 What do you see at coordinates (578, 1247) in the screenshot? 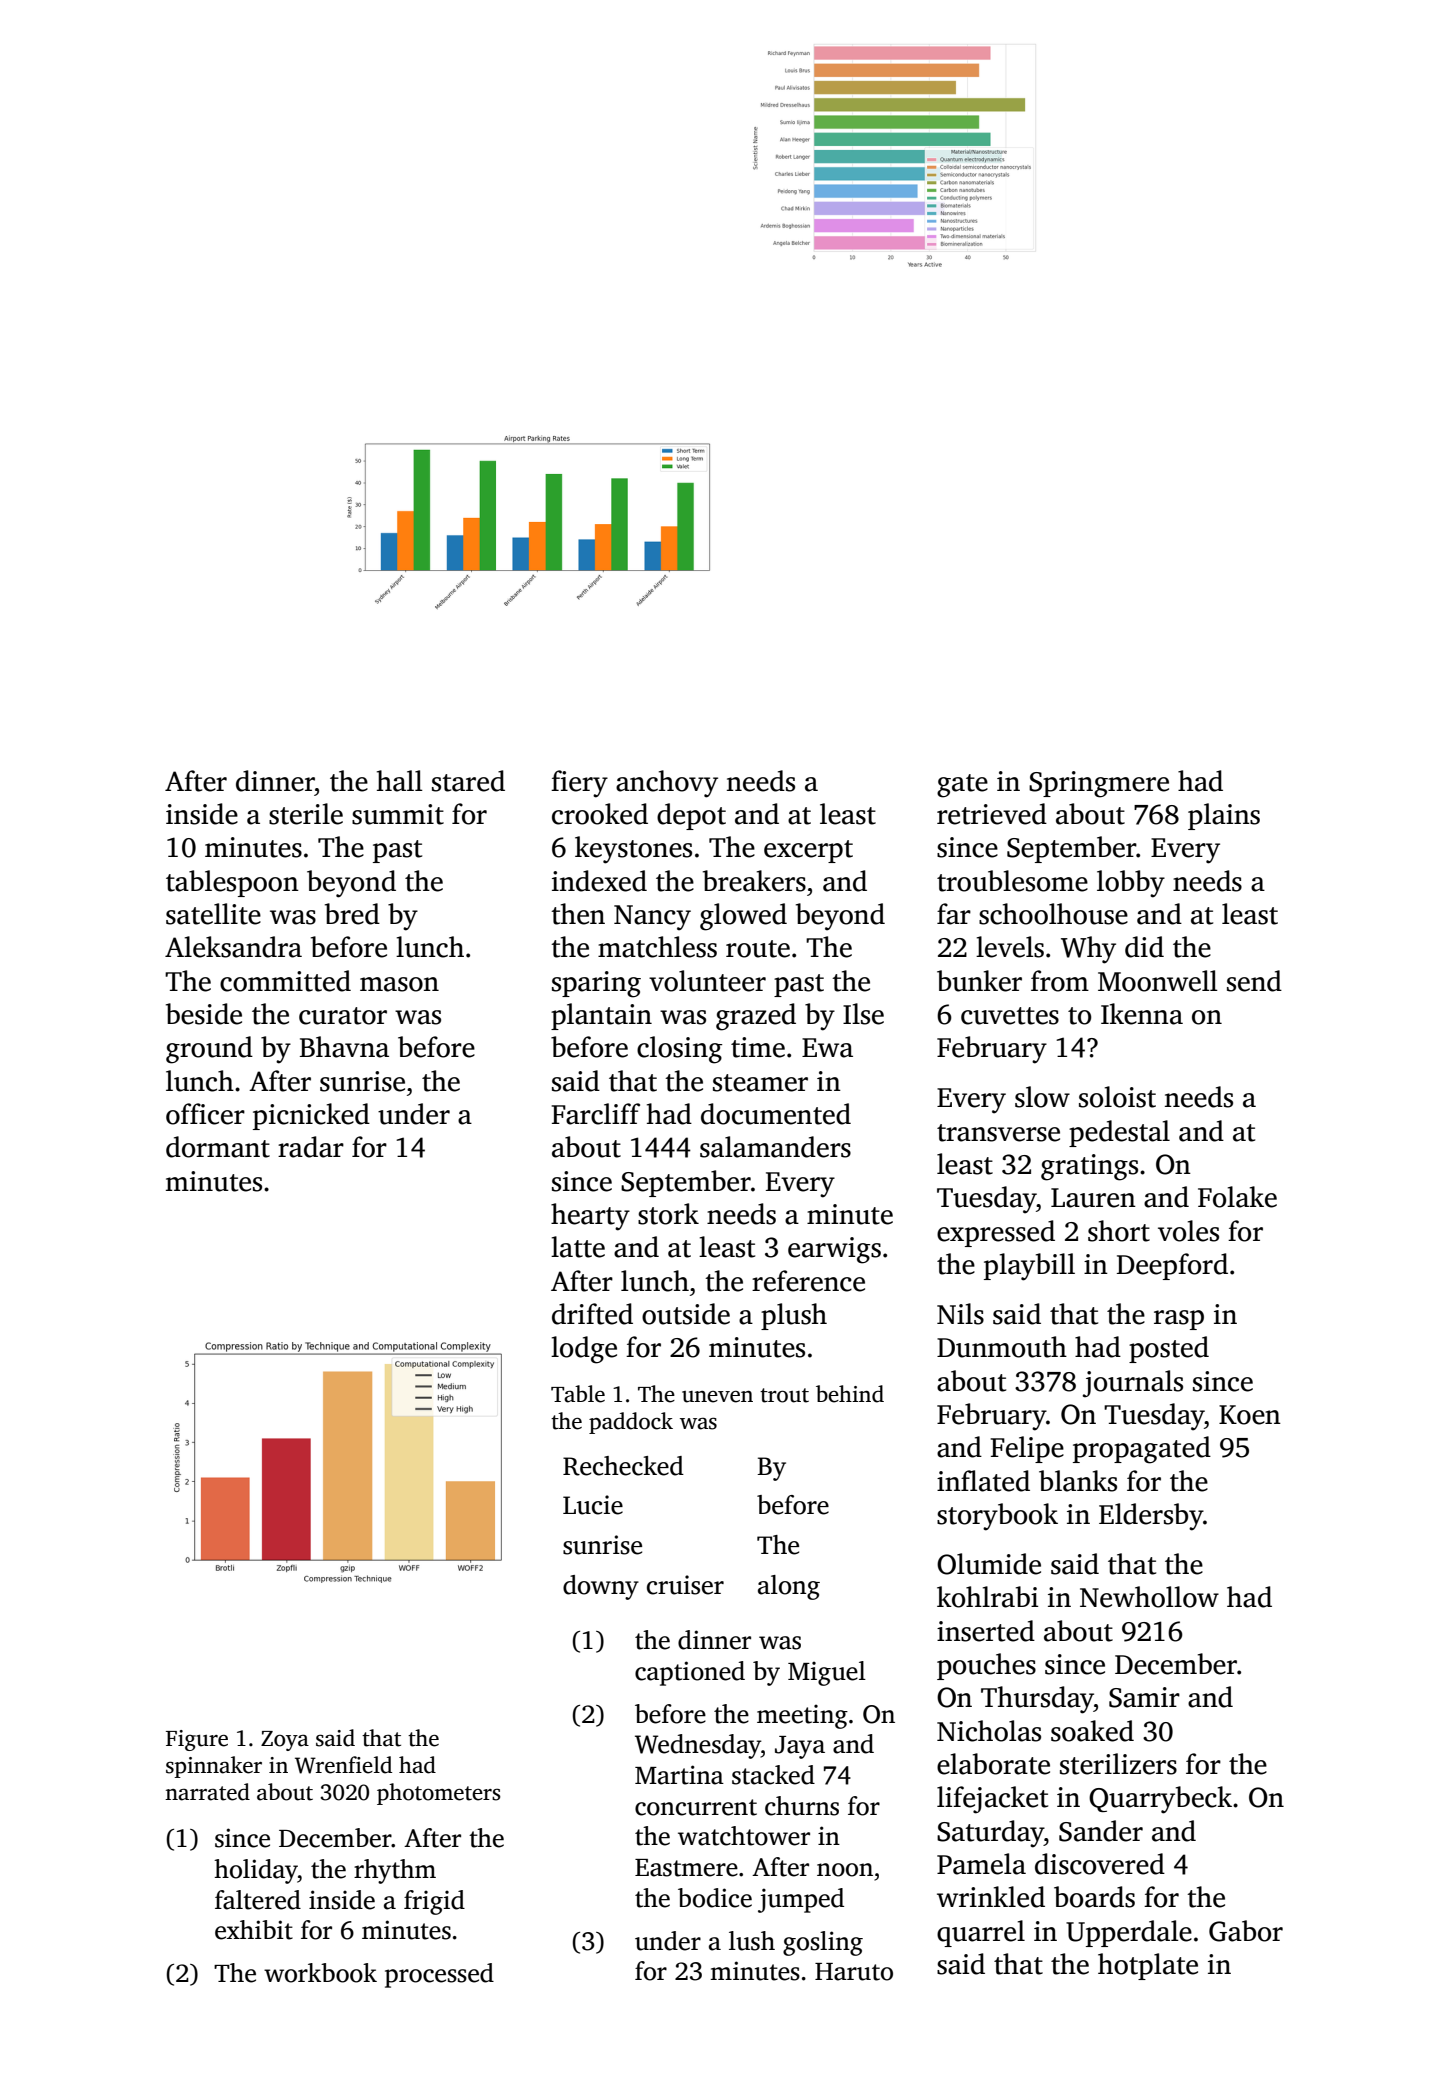
I see `latte` at bounding box center [578, 1247].
